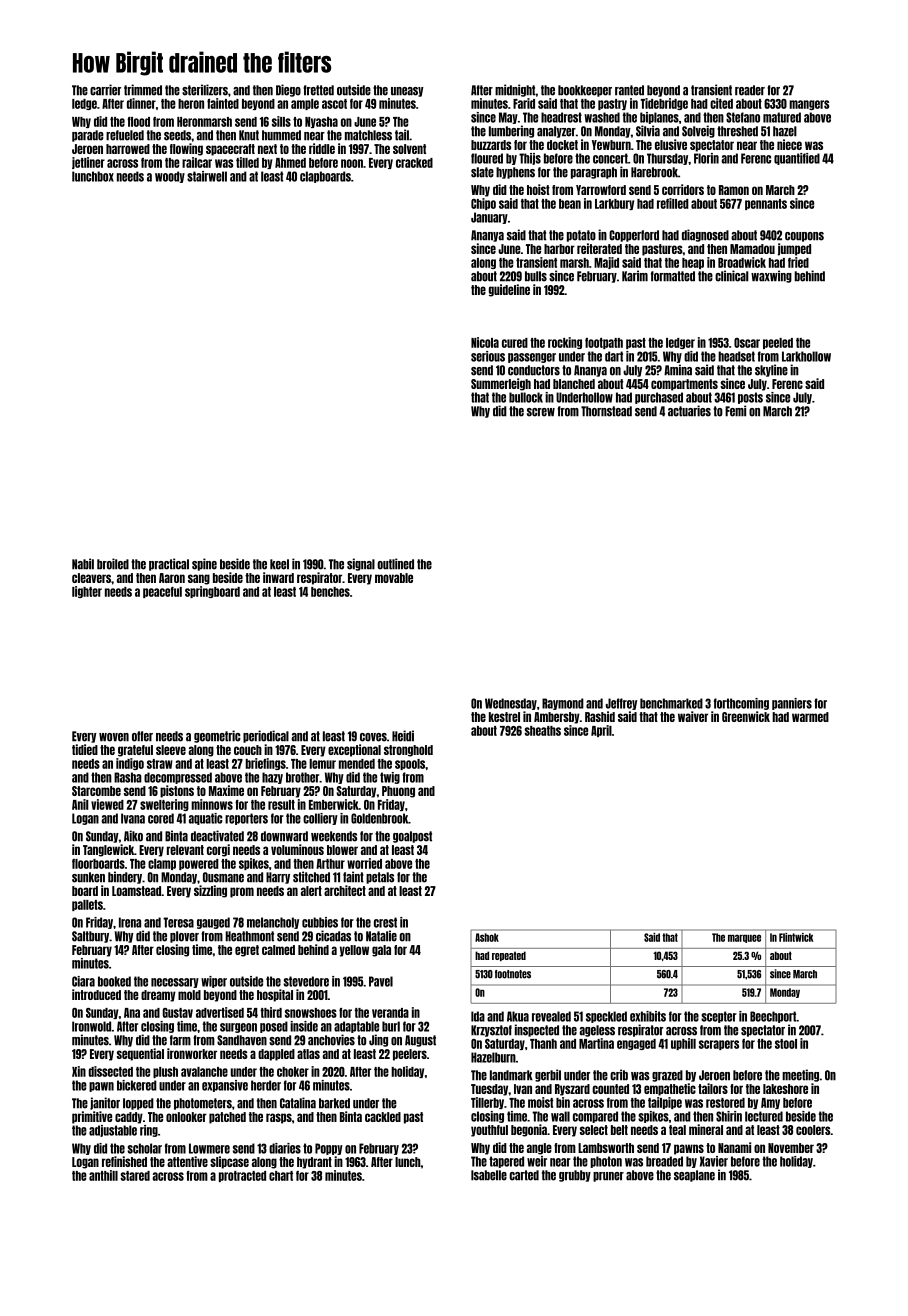  Describe the element at coordinates (329, 1149) in the screenshot. I see `Poppy` at that location.
